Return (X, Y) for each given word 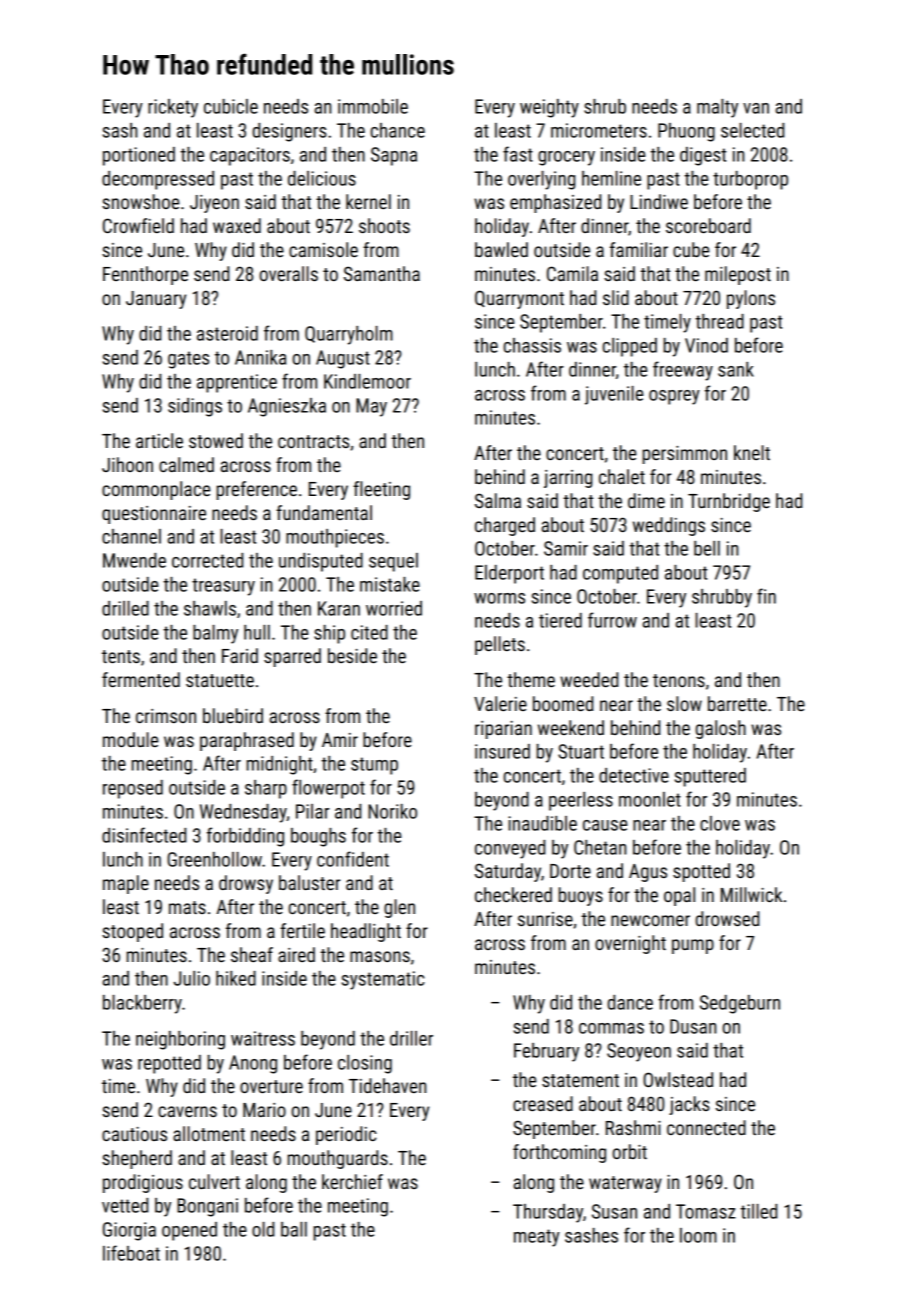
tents (121, 656)
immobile (373, 106)
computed (620, 574)
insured (502, 751)
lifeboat (131, 1253)
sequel (393, 562)
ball (294, 1229)
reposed (133, 789)
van (756, 108)
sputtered (710, 777)
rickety (173, 108)
